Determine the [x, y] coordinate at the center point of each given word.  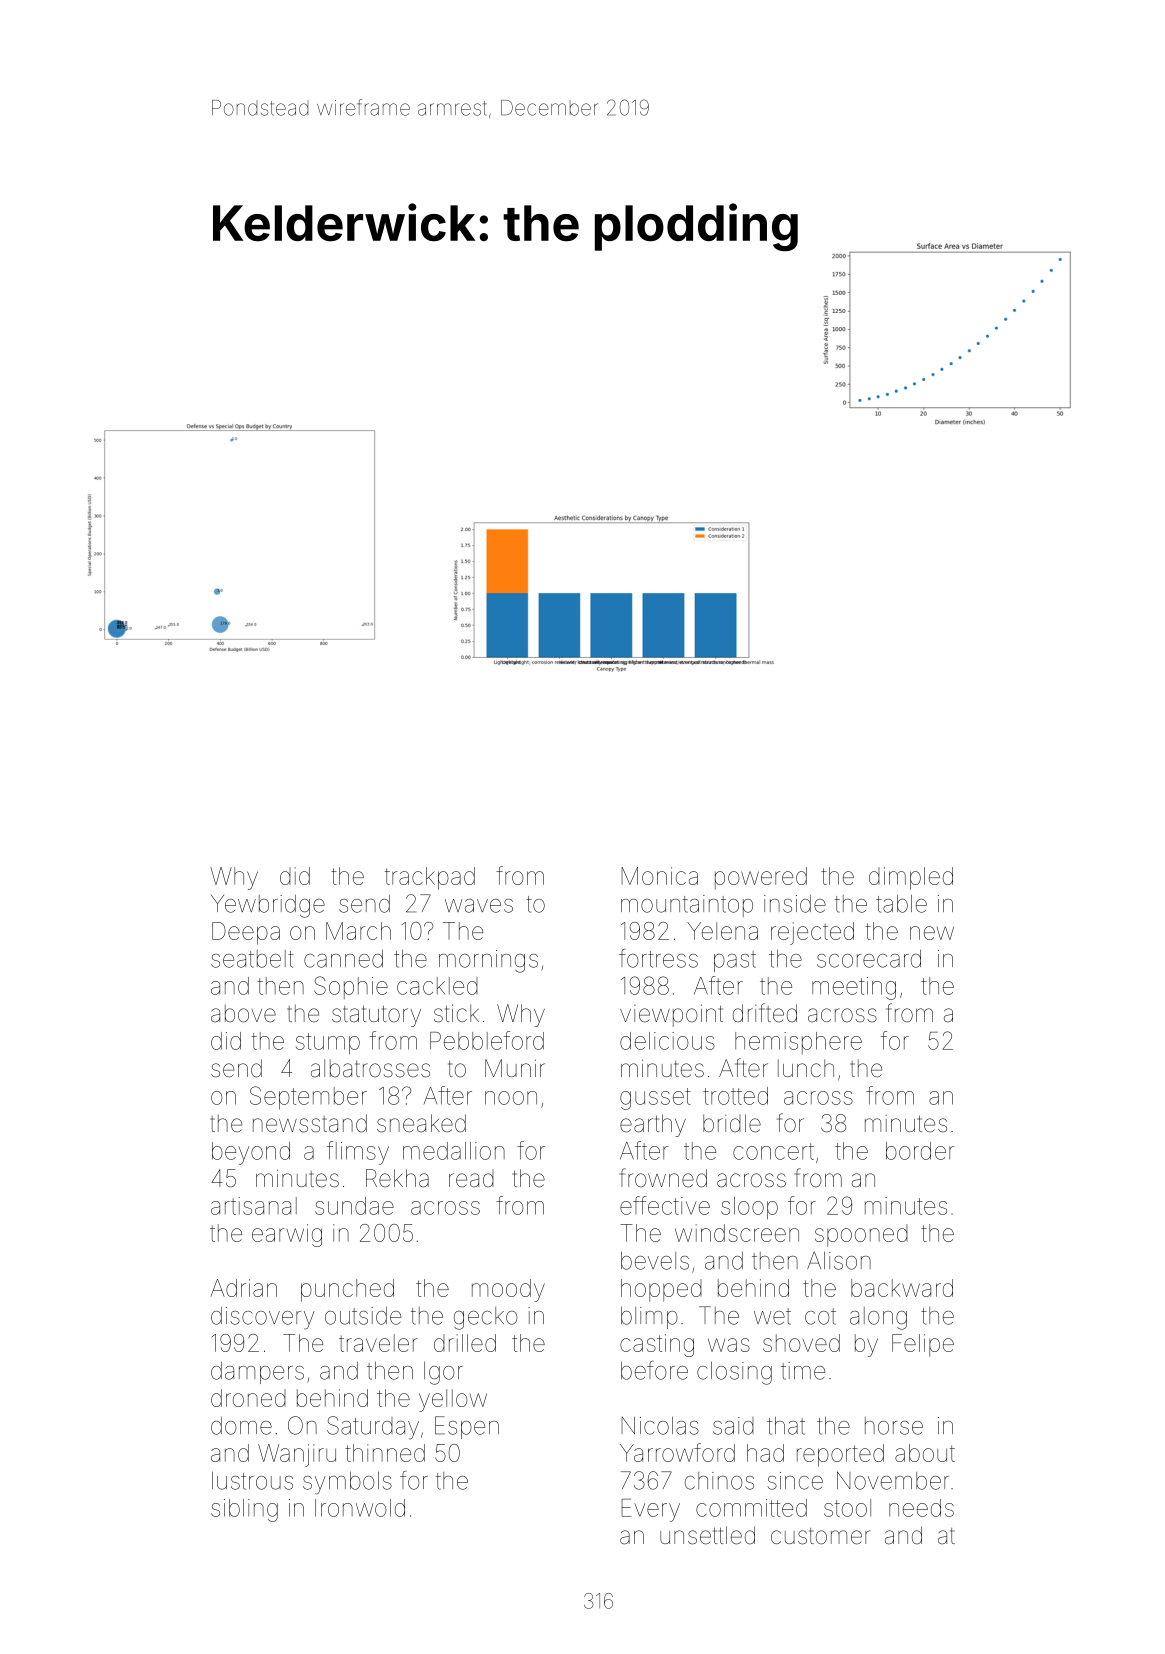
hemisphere [798, 1043]
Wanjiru [297, 1455]
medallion [454, 1151]
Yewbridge [268, 906]
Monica [659, 876]
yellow [453, 1400]
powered [761, 878]
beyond [251, 1153]
